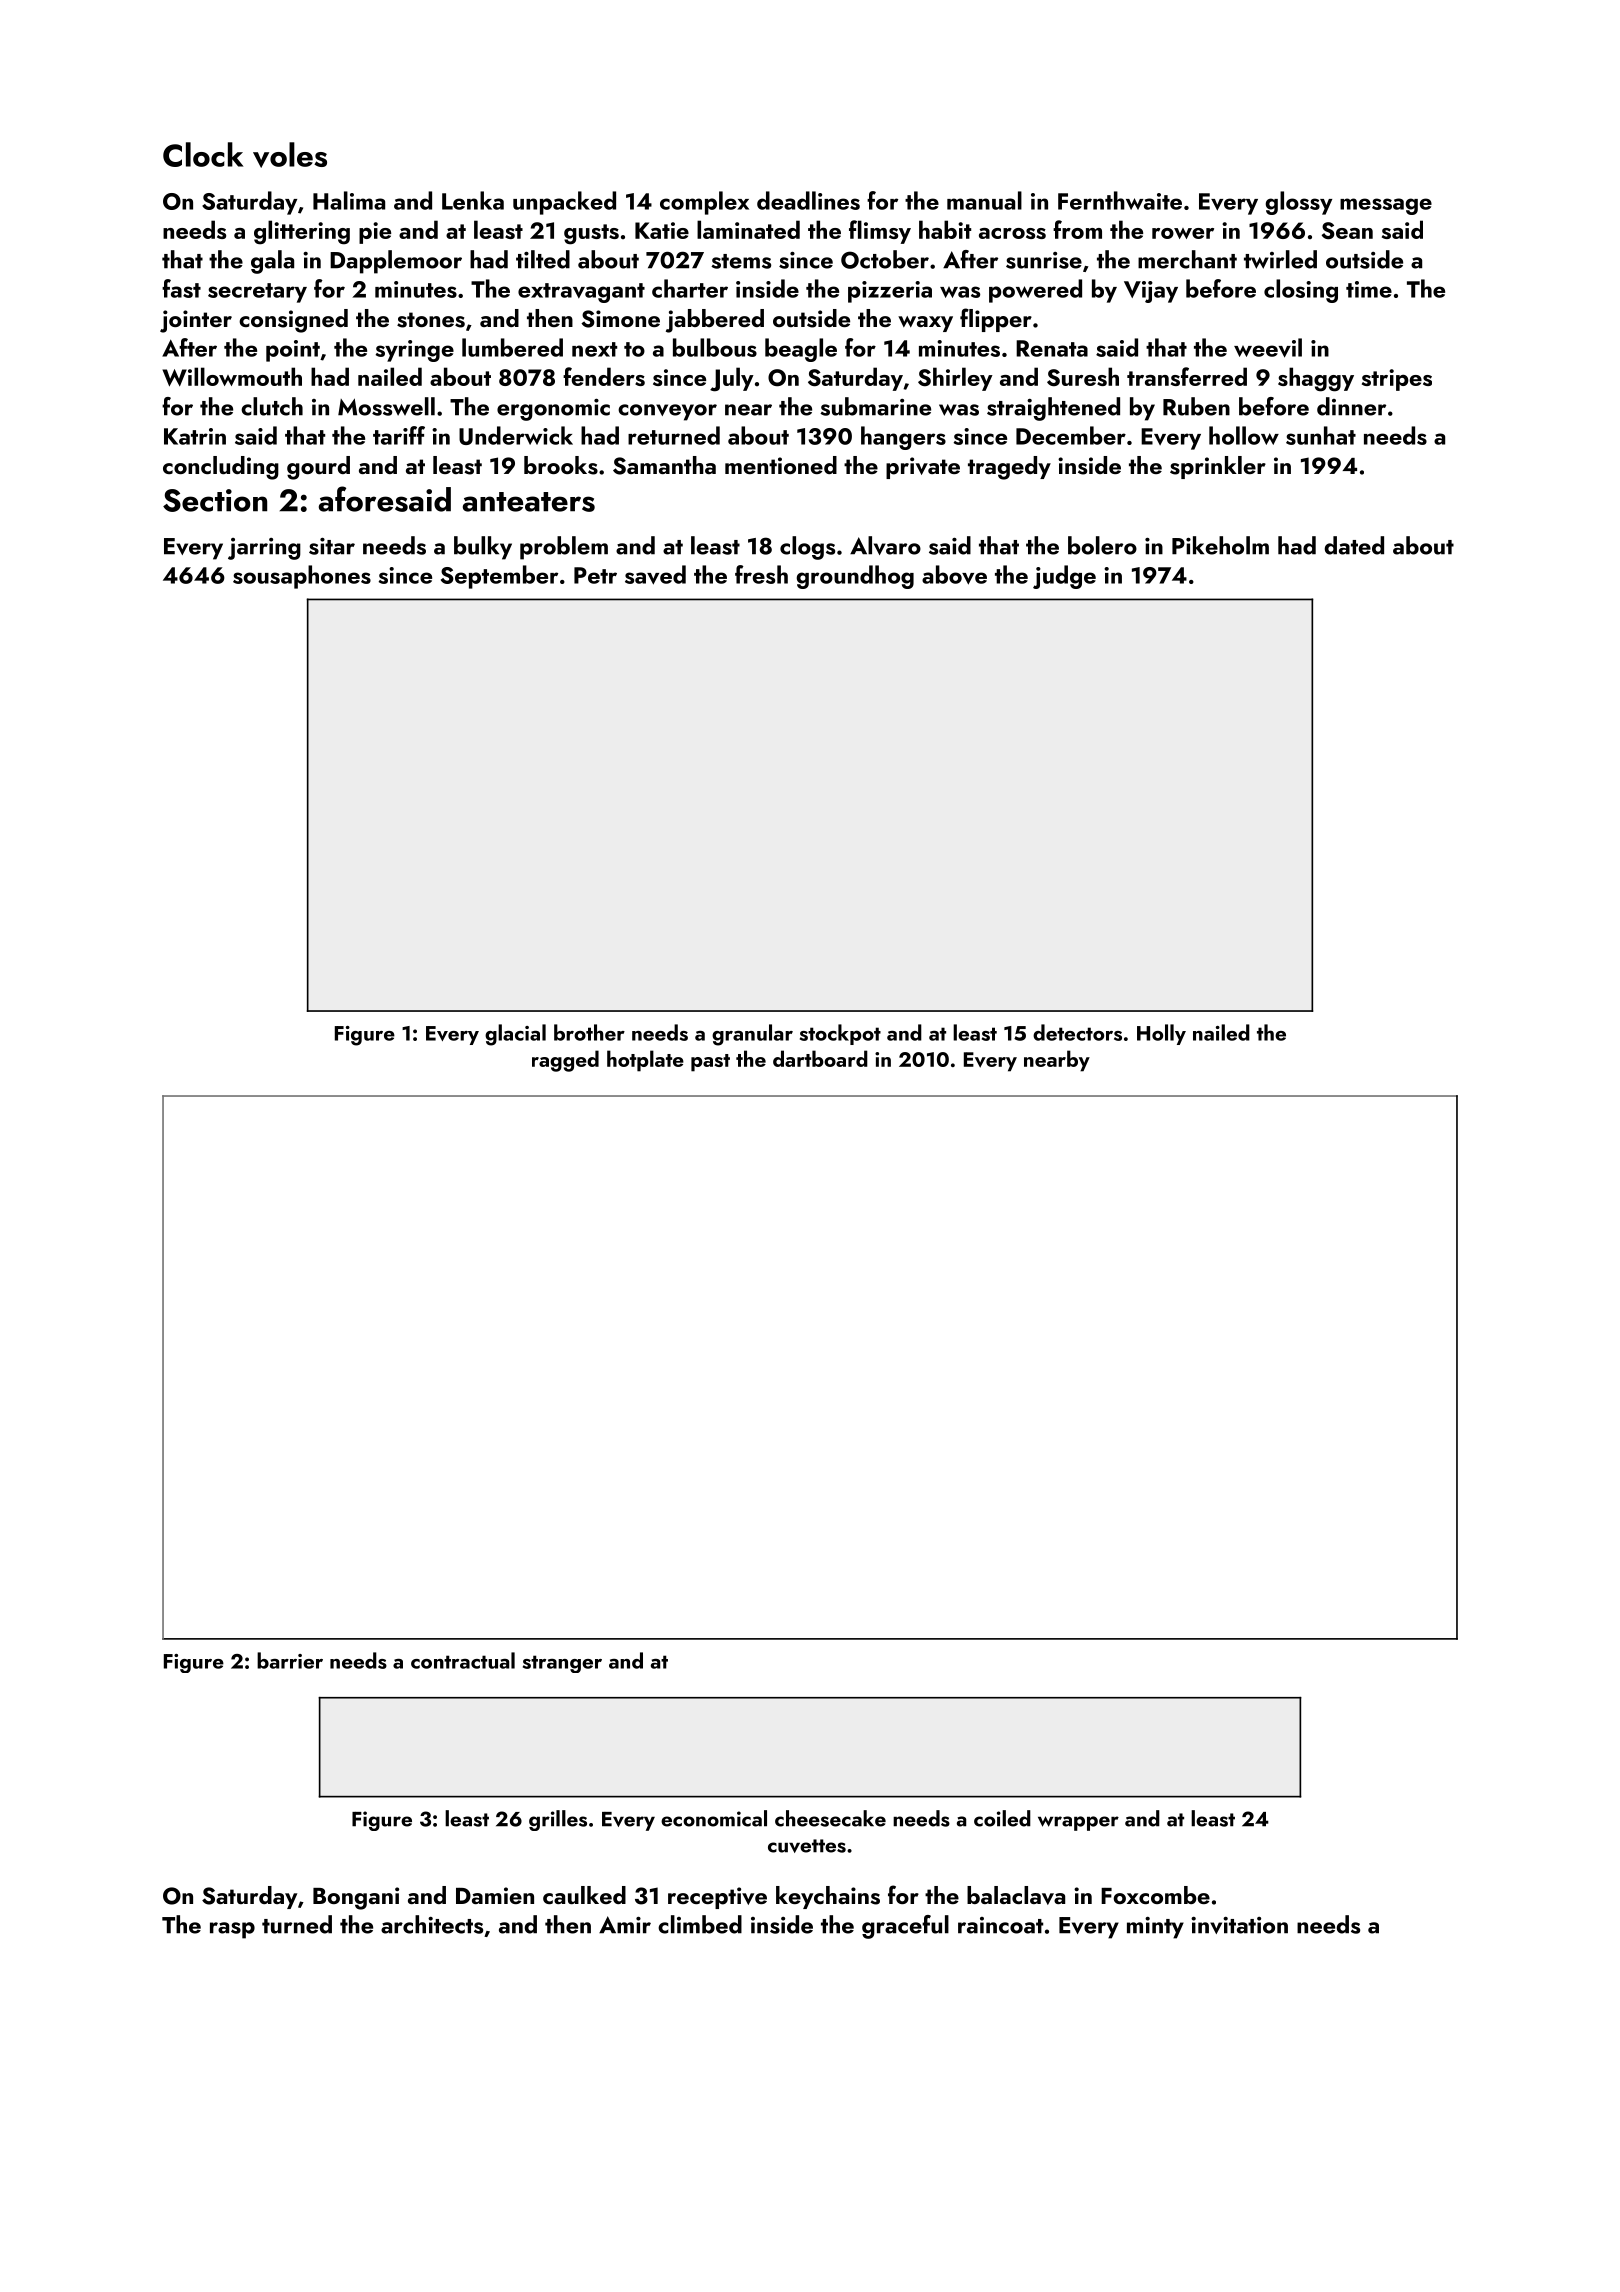  What do you see at coordinates (232, 1930) in the image?
I see `rasp` at bounding box center [232, 1930].
